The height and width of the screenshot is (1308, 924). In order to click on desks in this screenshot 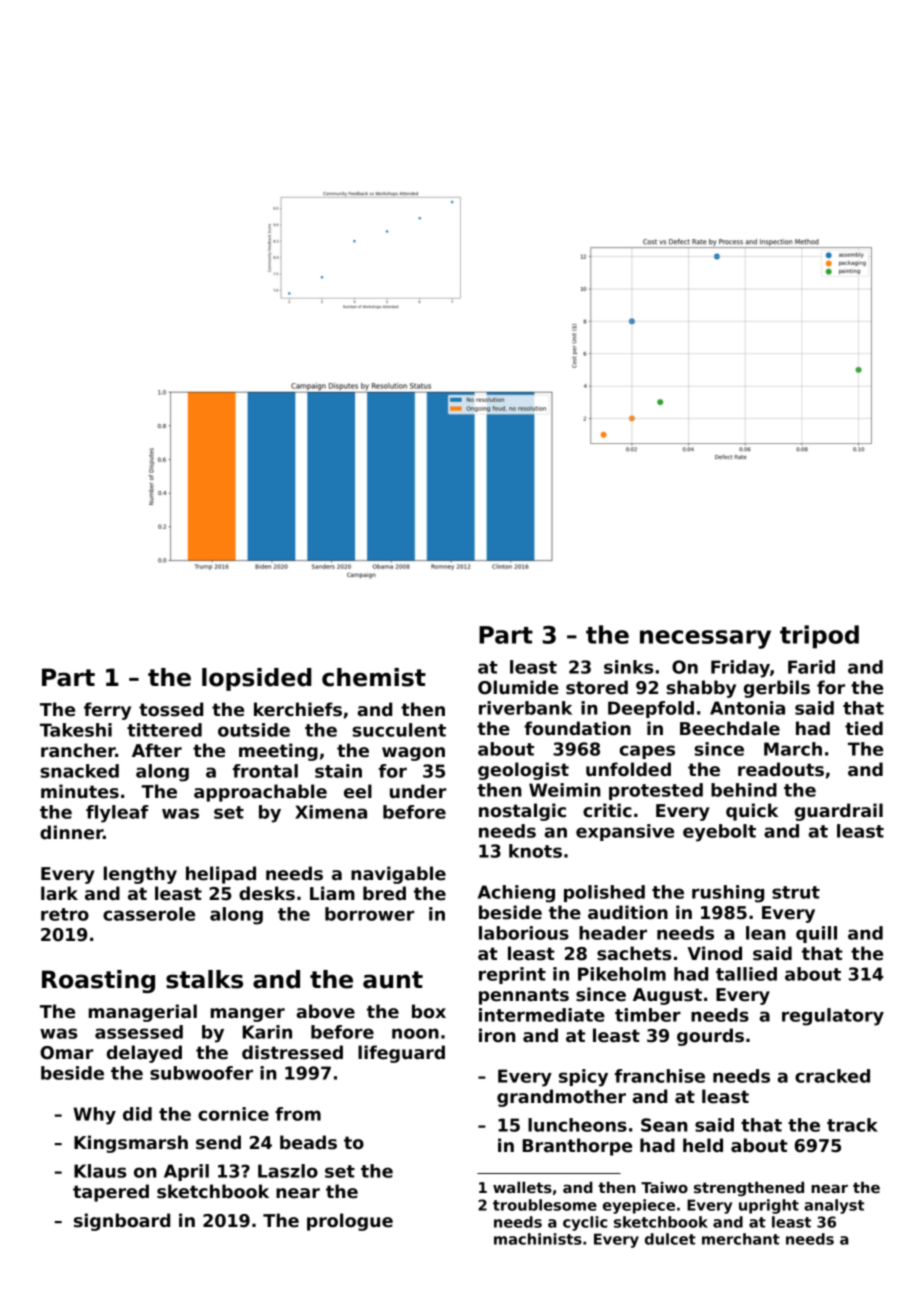, I will do `click(267, 893)`.
